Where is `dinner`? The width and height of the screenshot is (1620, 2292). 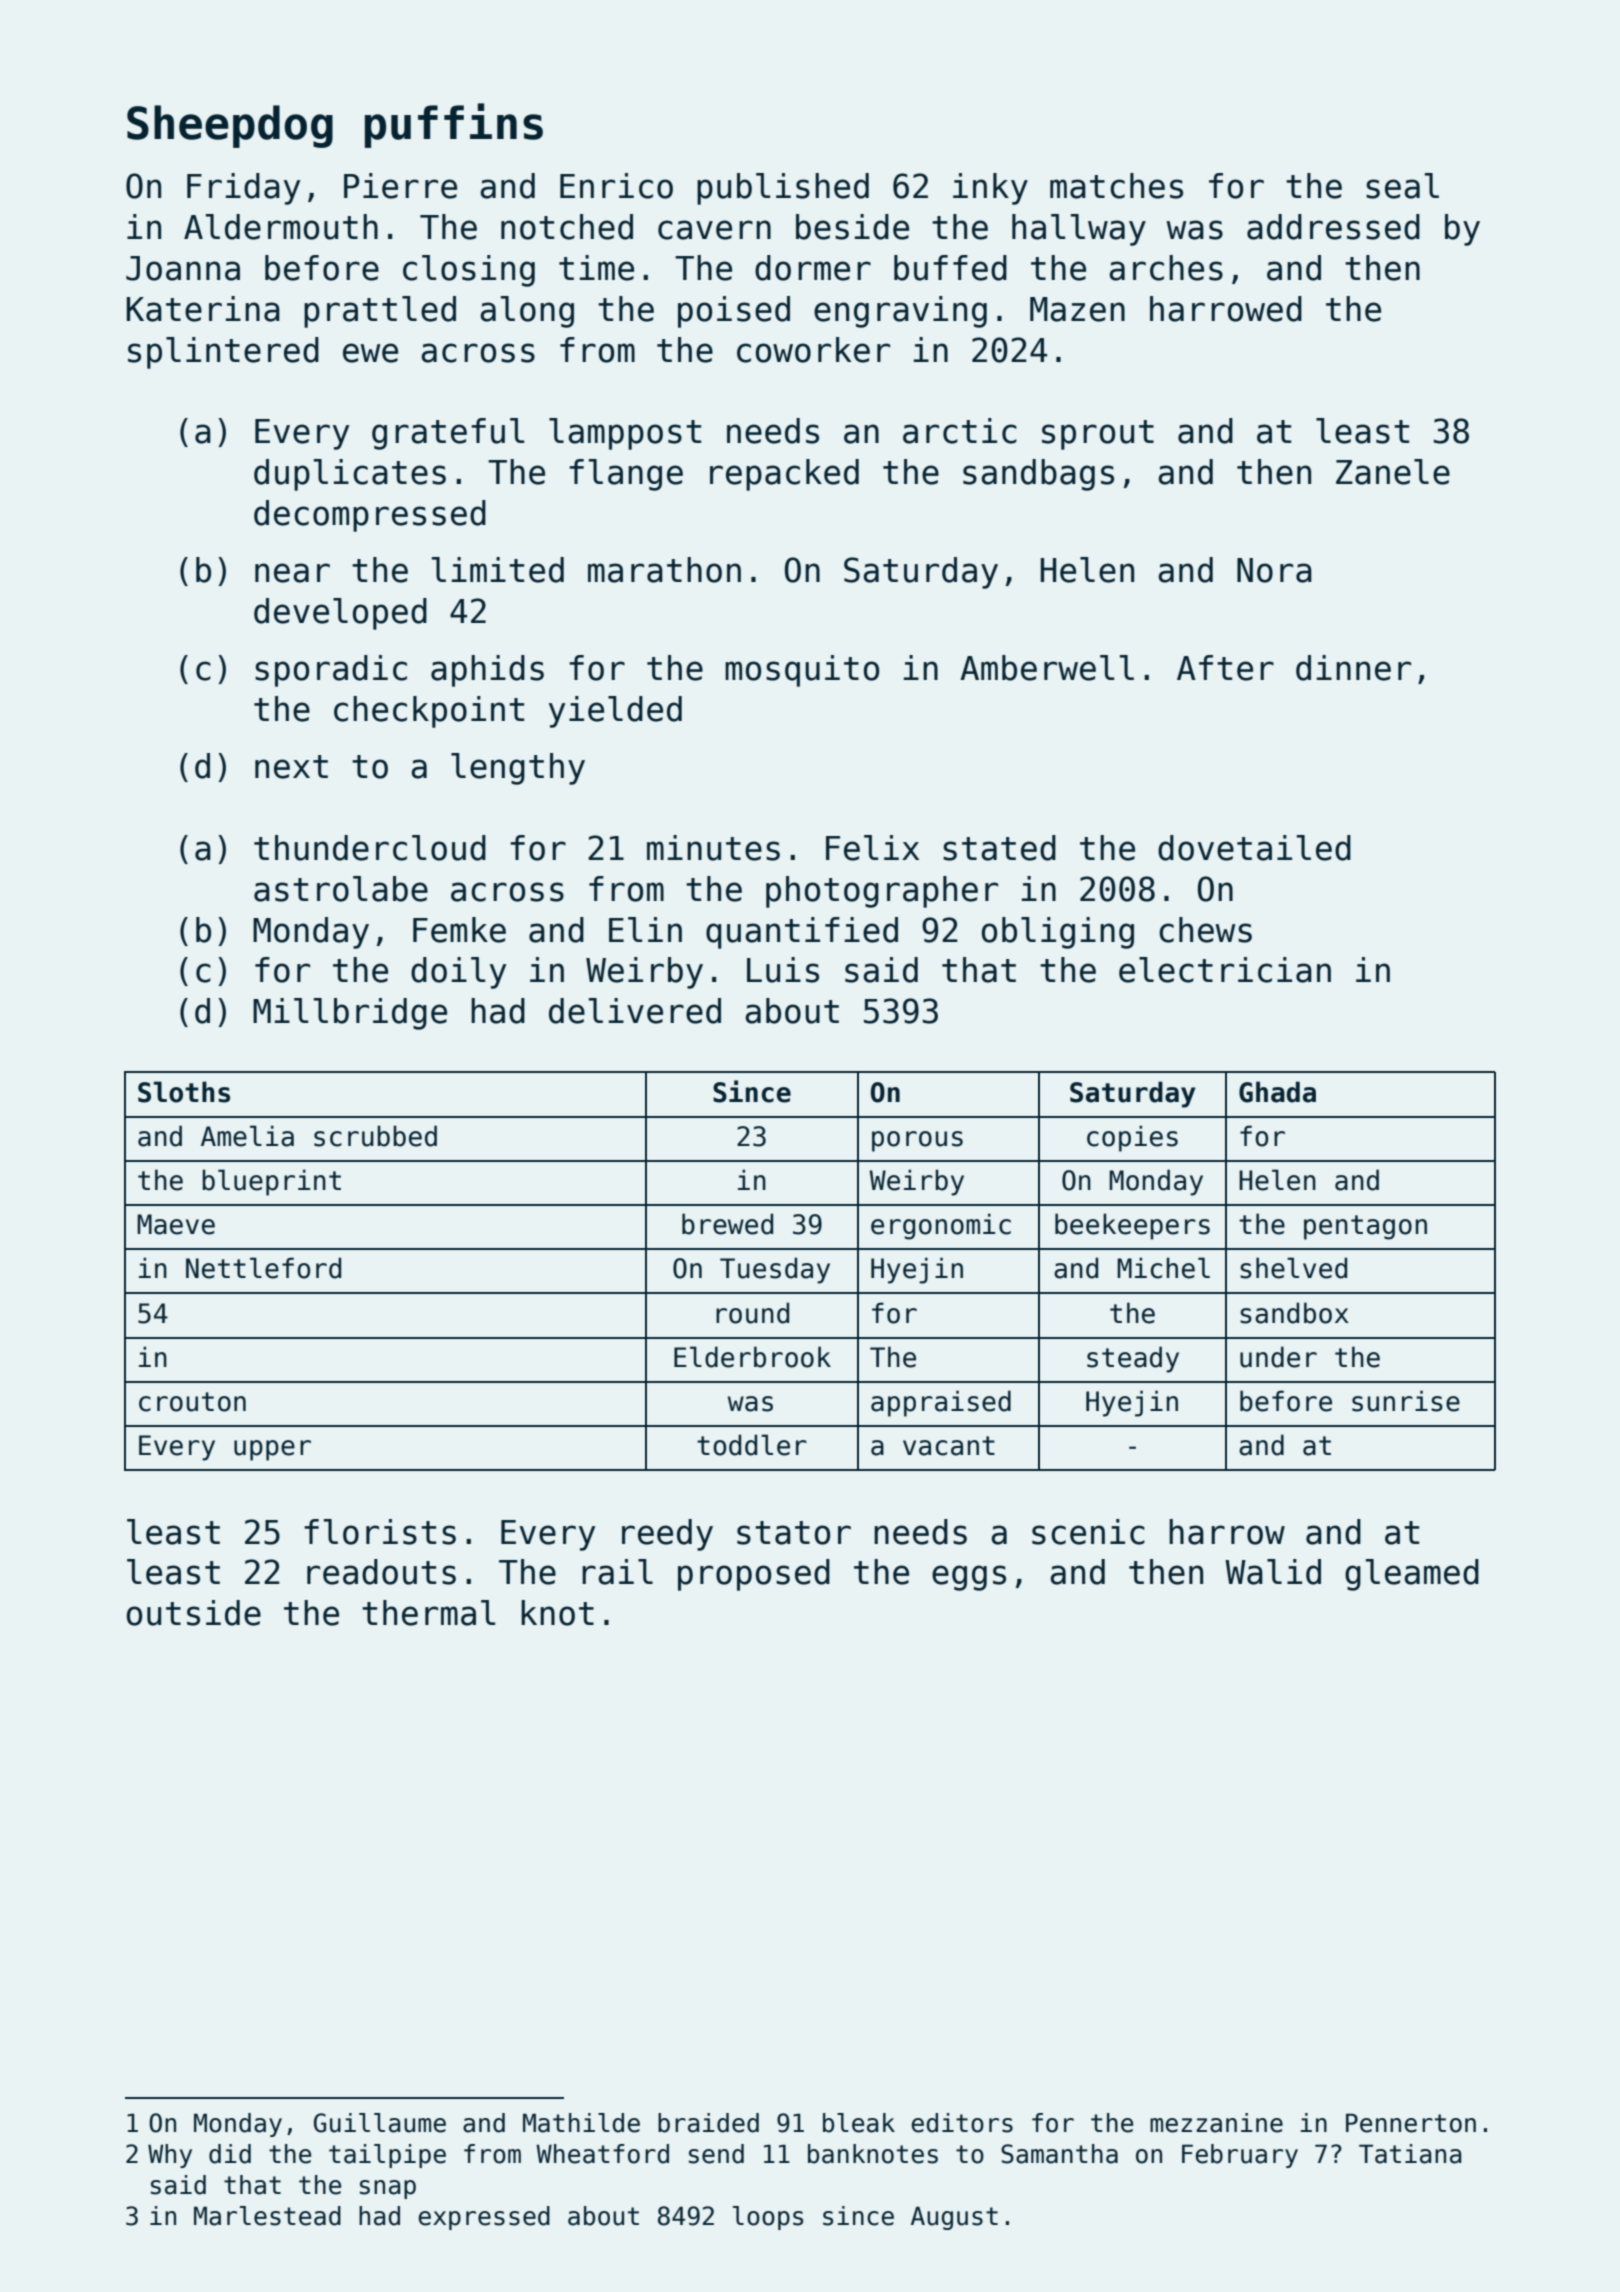 dinner is located at coordinates (1353, 668).
